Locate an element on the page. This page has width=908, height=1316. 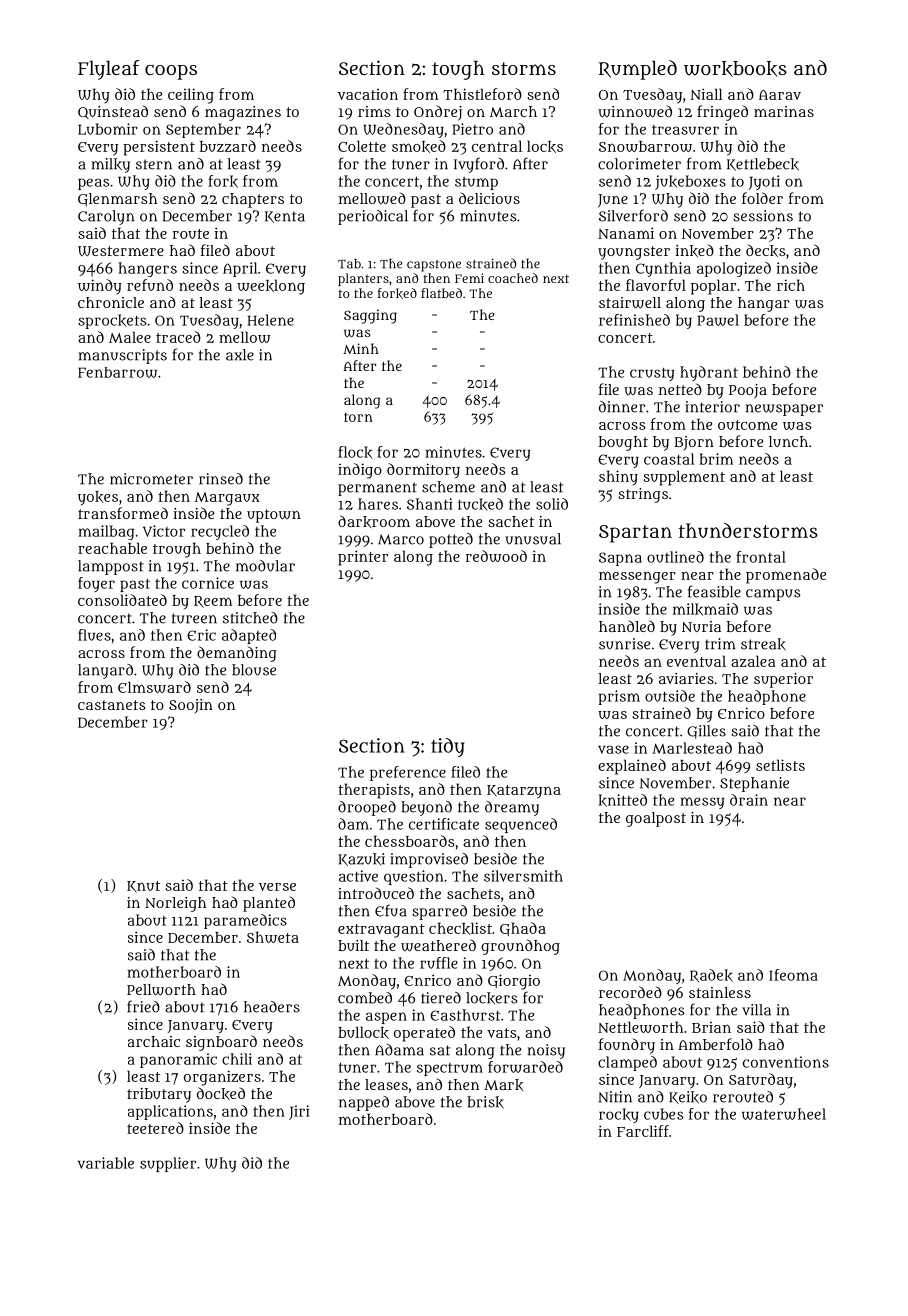
Ifeoma is located at coordinates (793, 975).
